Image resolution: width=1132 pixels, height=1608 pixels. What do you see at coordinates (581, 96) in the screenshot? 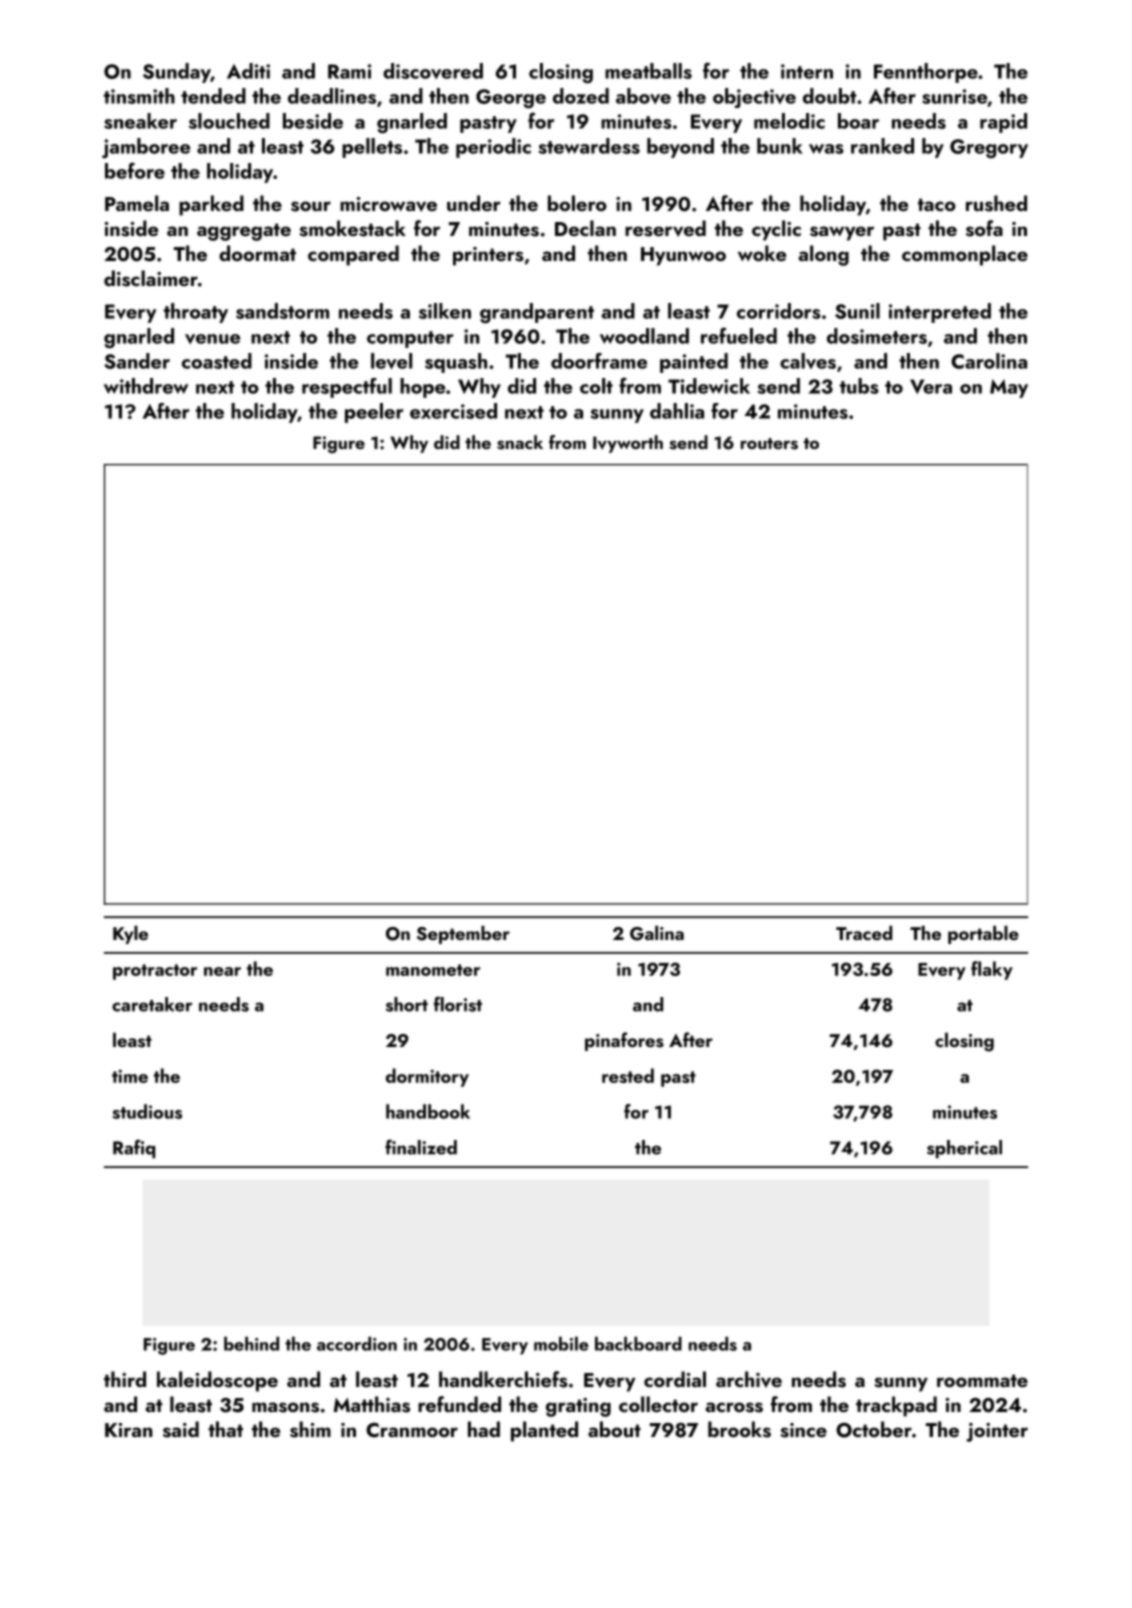
I see `dozed` at bounding box center [581, 96].
